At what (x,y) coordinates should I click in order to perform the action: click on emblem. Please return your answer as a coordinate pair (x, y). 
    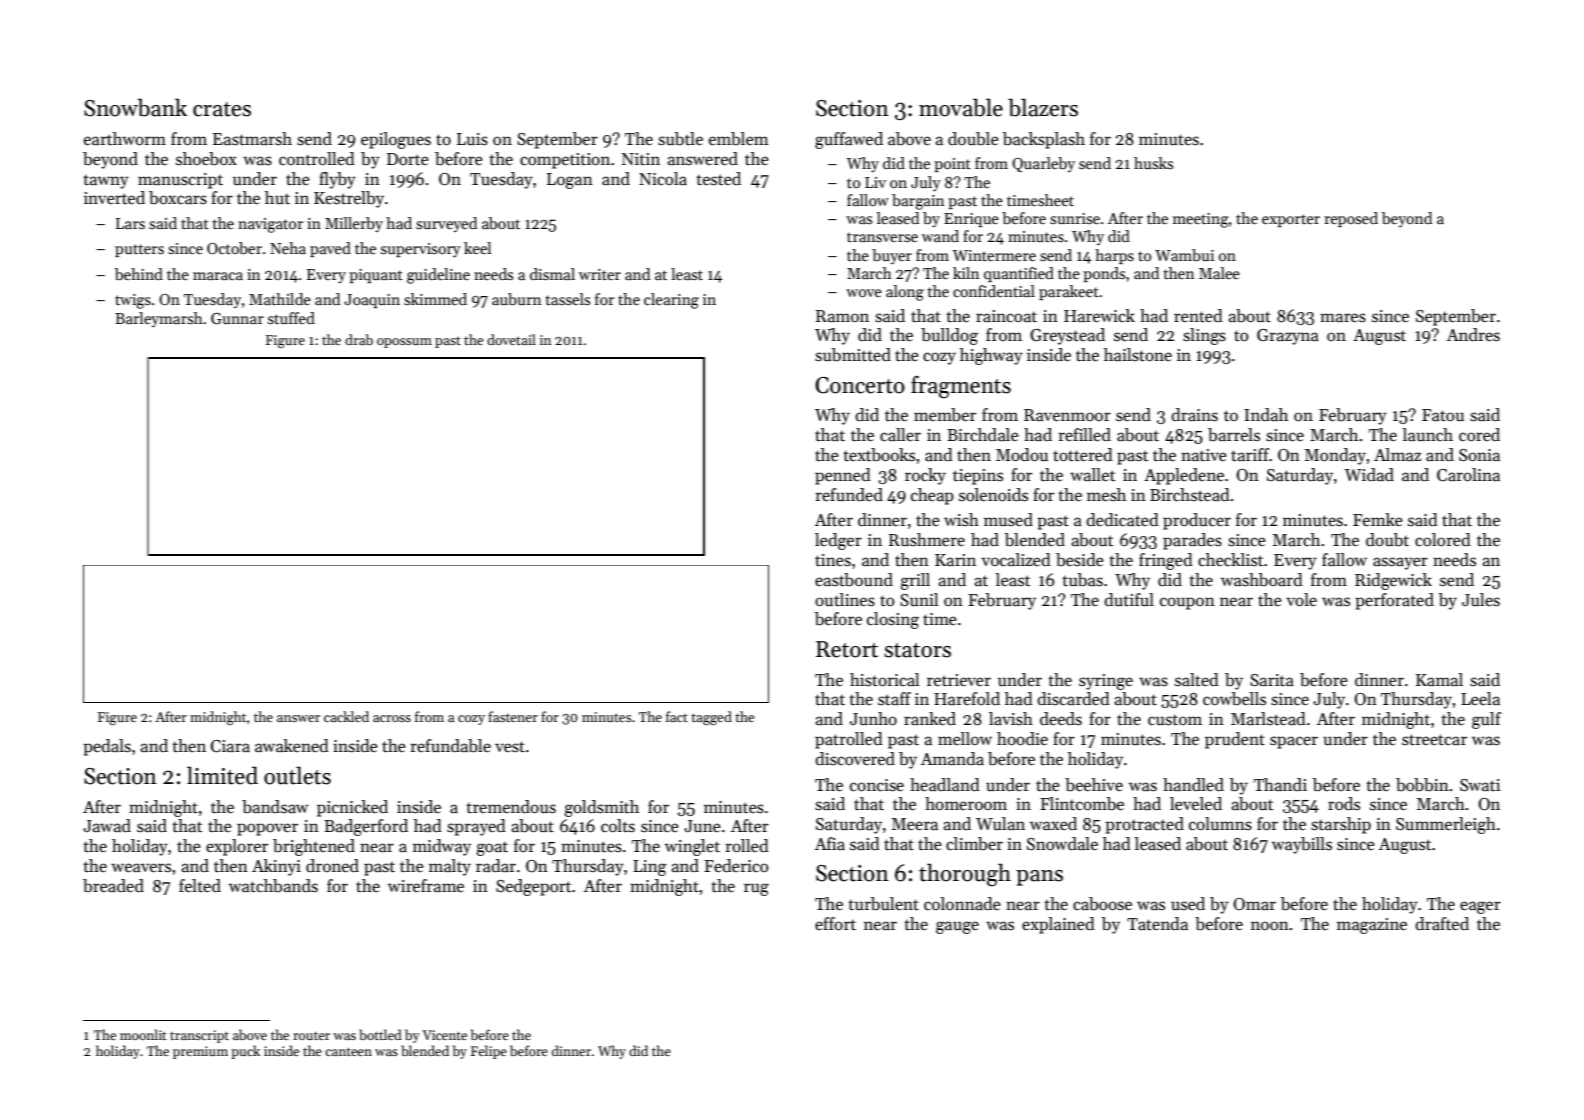
    Looking at the image, I should click on (739, 139).
